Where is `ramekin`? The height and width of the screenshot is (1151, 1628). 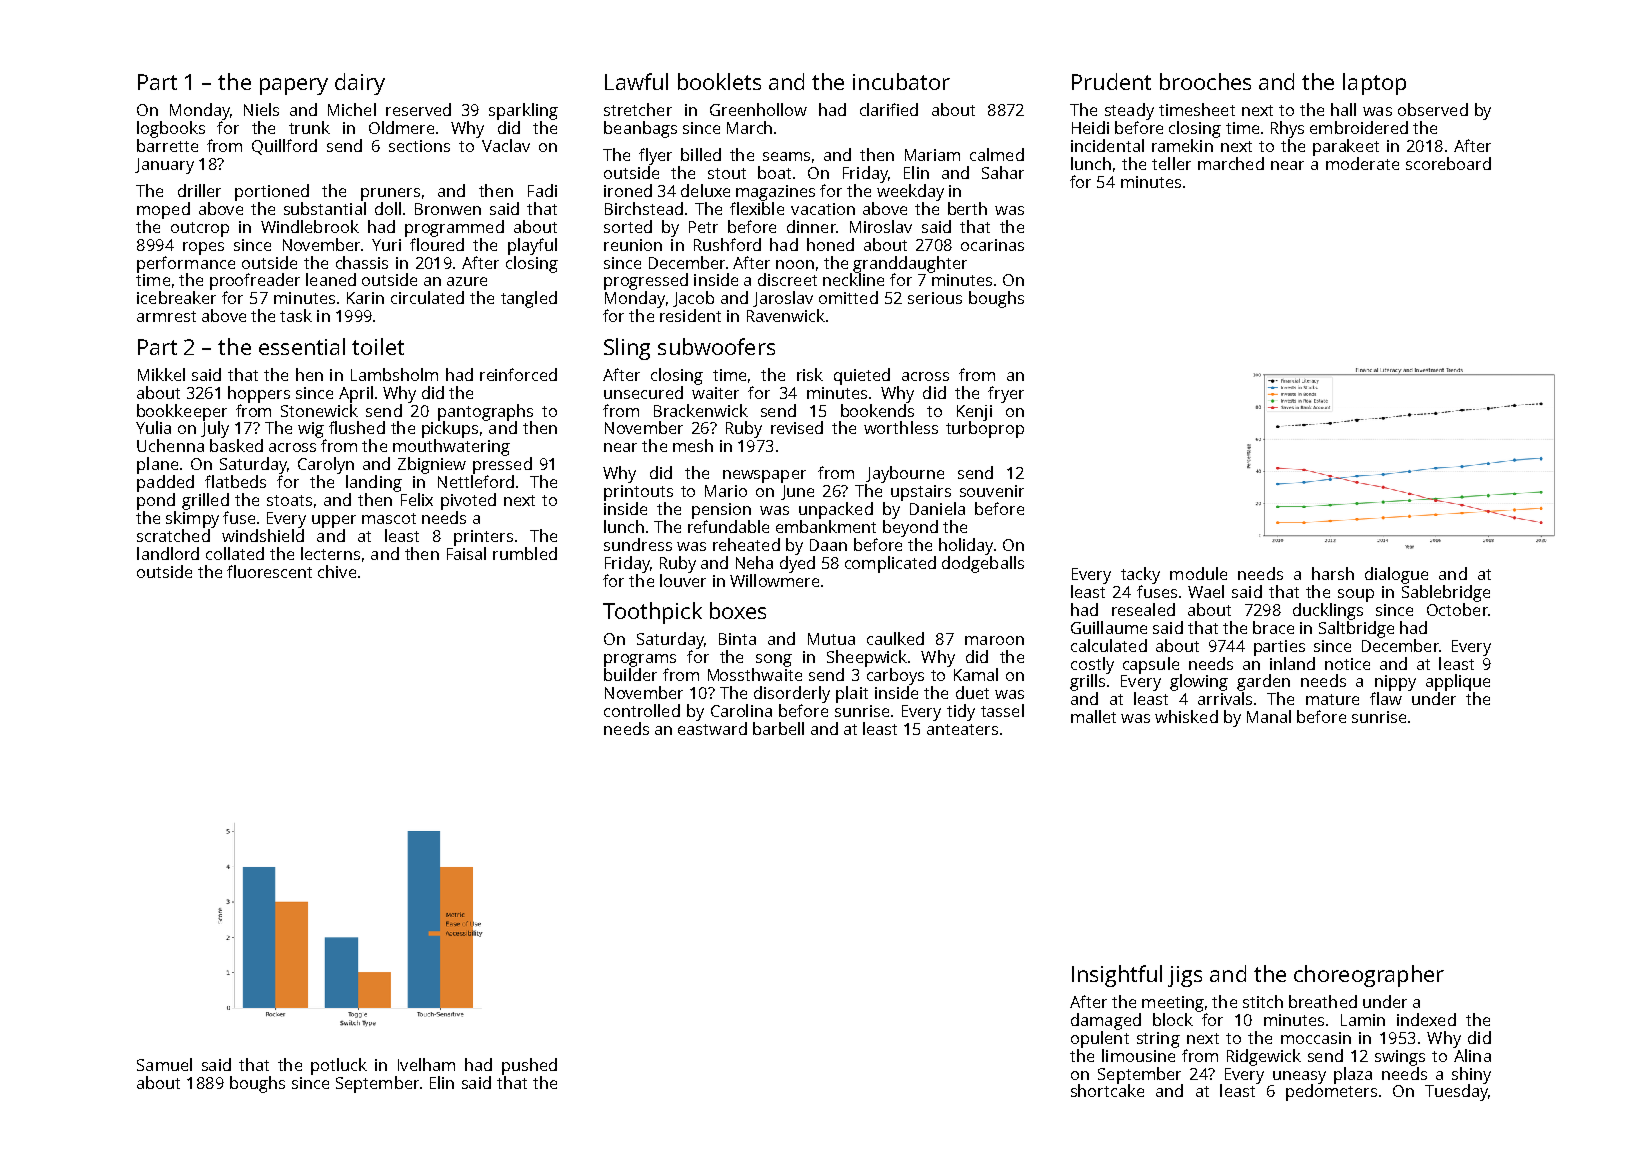
ramekin is located at coordinates (1182, 145).
